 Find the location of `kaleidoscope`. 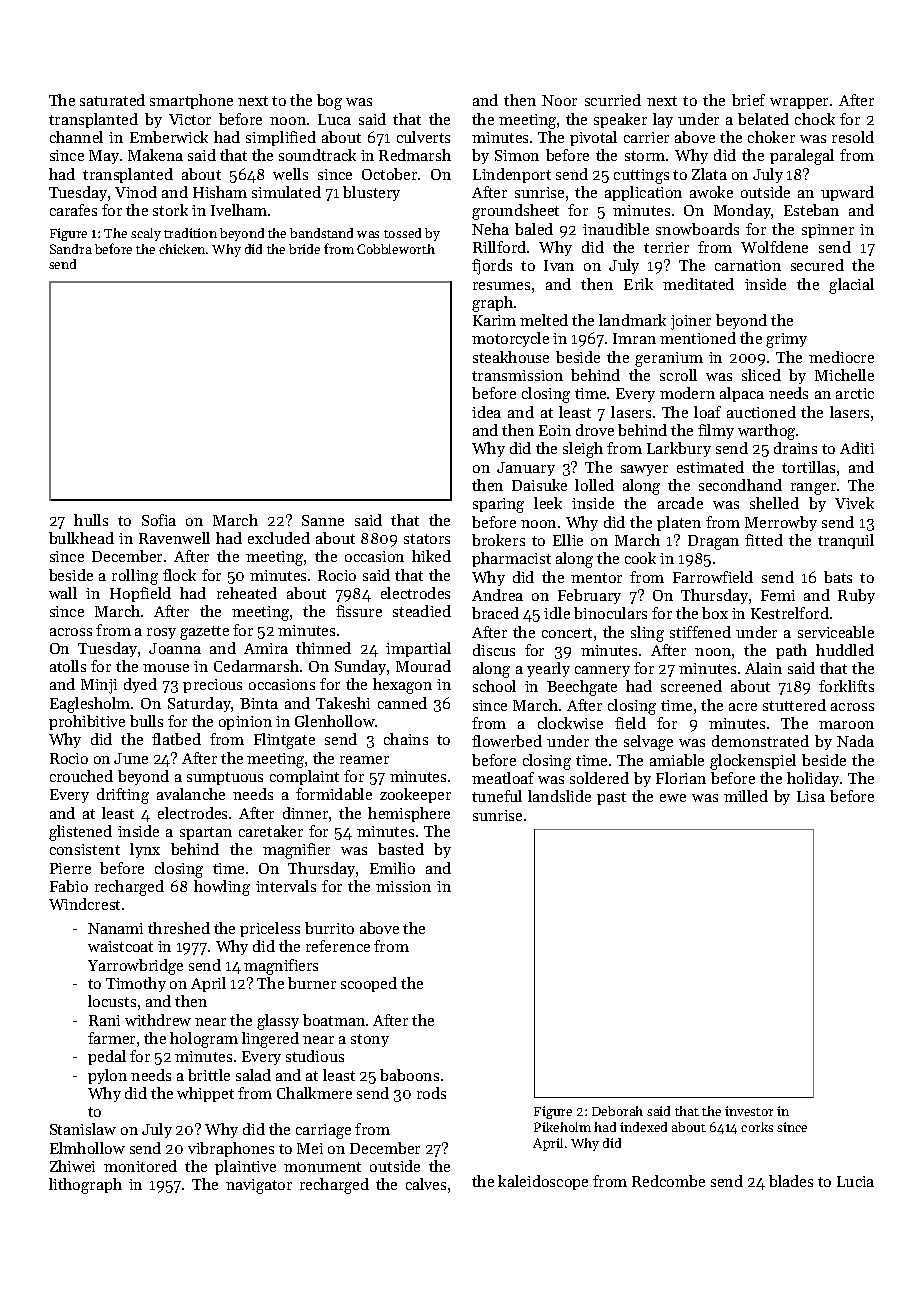

kaleidoscope is located at coordinates (543, 1182).
